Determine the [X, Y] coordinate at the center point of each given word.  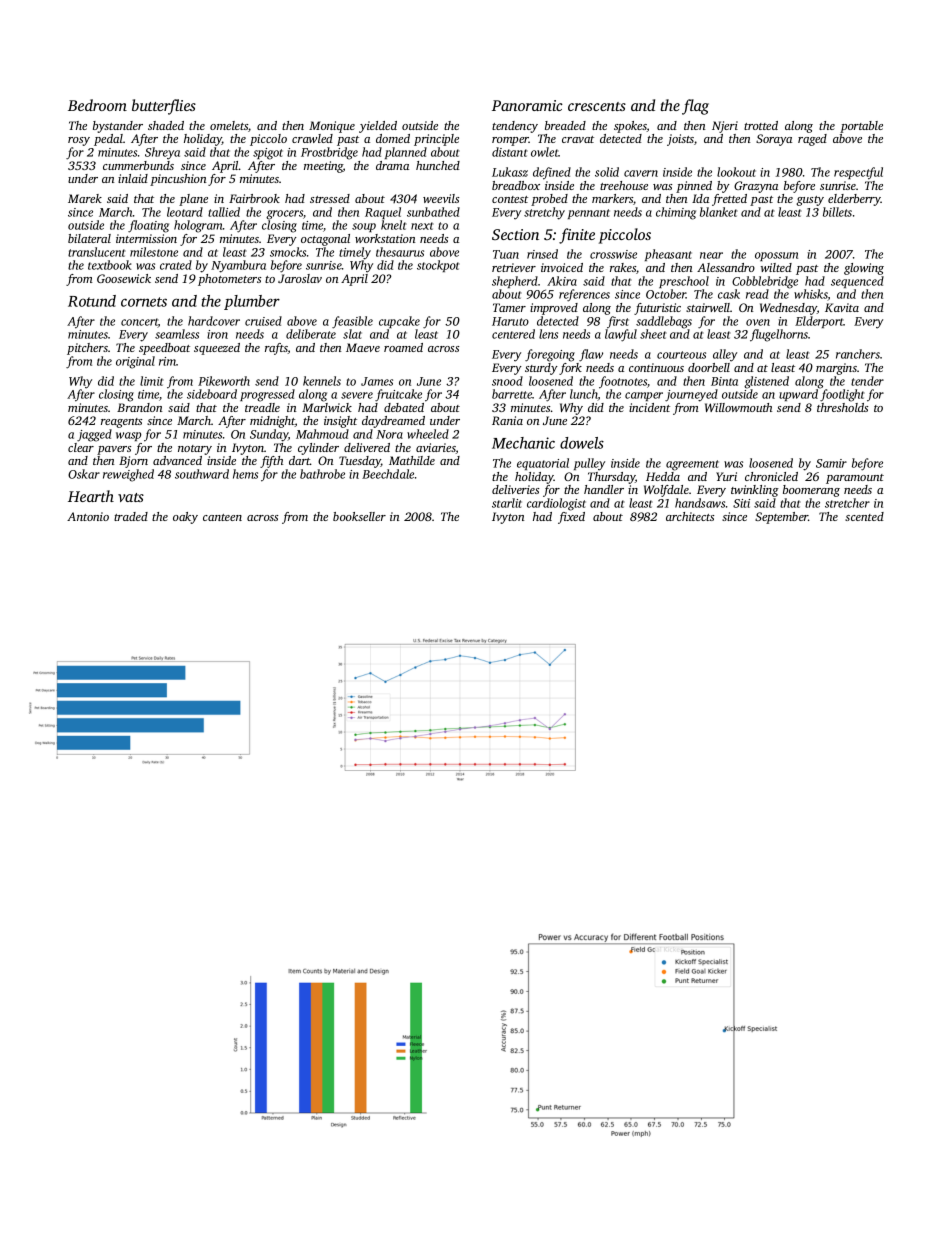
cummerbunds [138, 165]
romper [510, 141]
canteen [222, 517]
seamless [177, 334]
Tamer [509, 307]
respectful [858, 173]
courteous [681, 355]
